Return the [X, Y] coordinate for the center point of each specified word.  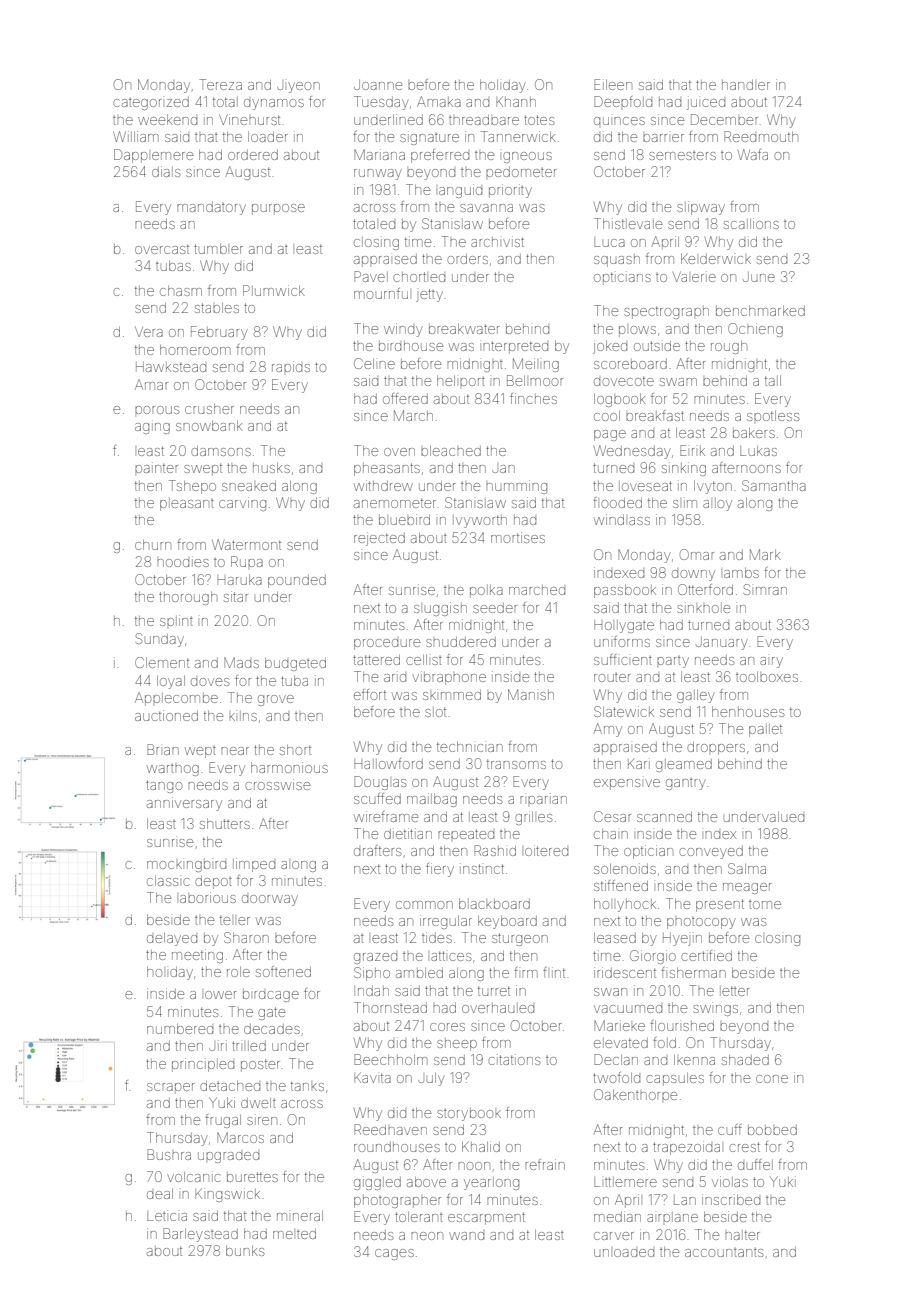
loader [267, 137]
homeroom [195, 350]
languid [460, 191]
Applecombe [176, 699]
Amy [607, 730]
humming [516, 487]
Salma [747, 868]
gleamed [684, 765]
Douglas [380, 783]
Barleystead [200, 1235]
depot [213, 882]
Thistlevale [628, 223]
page [610, 435]
